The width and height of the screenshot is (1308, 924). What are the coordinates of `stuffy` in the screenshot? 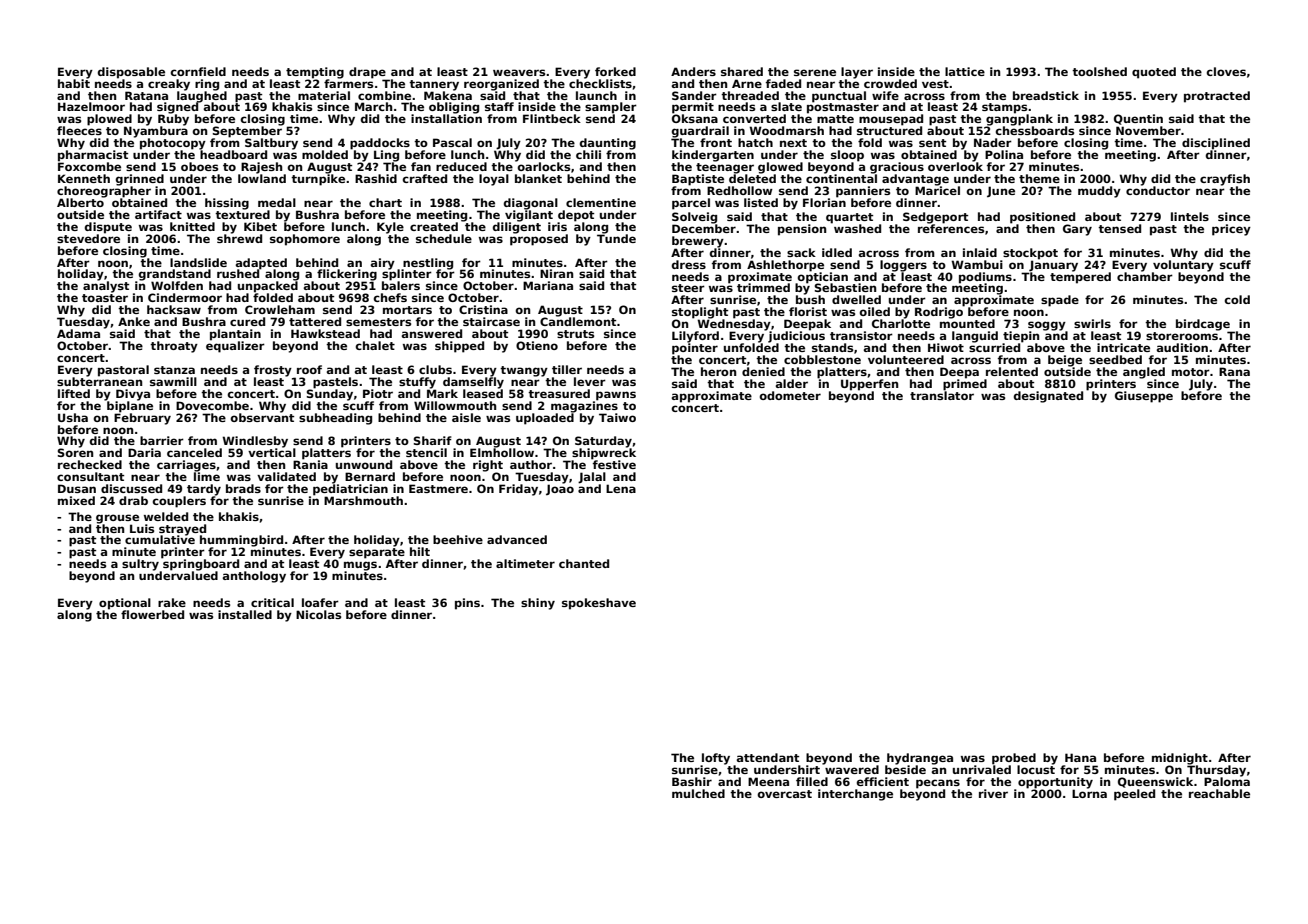 It's located at (417, 383).
